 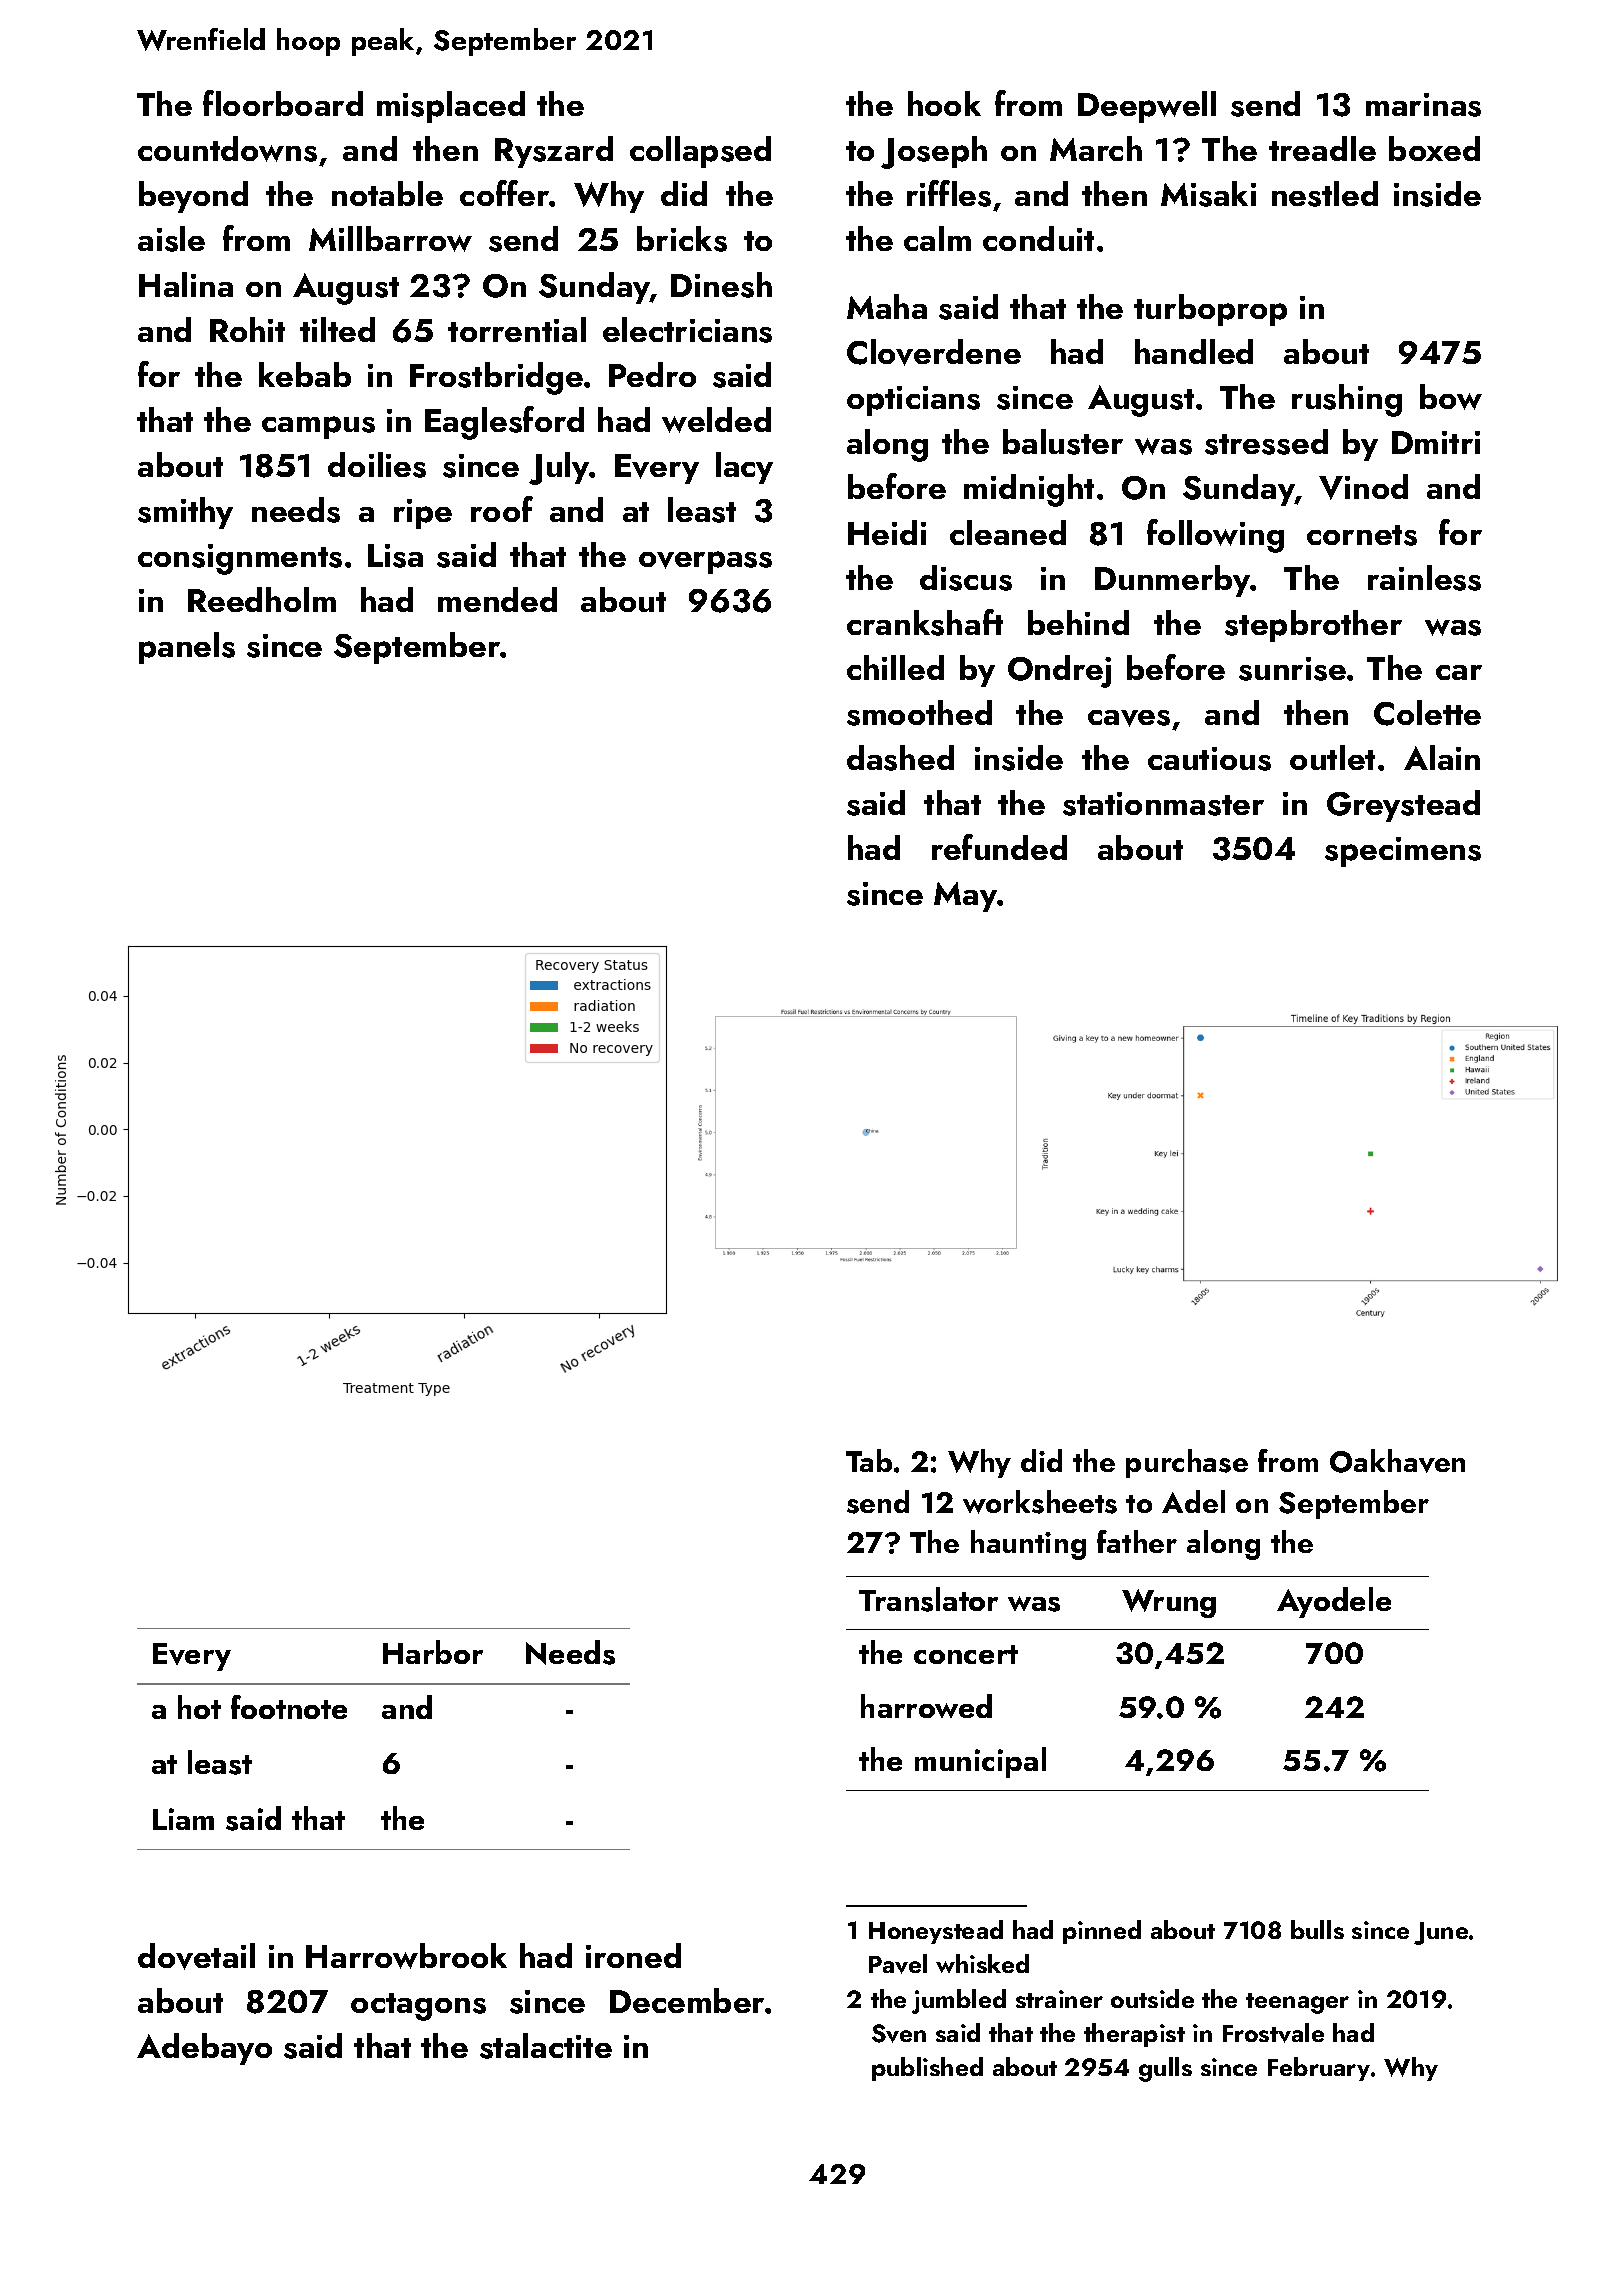 What do you see at coordinates (980, 1762) in the image?
I see `municipal` at bounding box center [980, 1762].
